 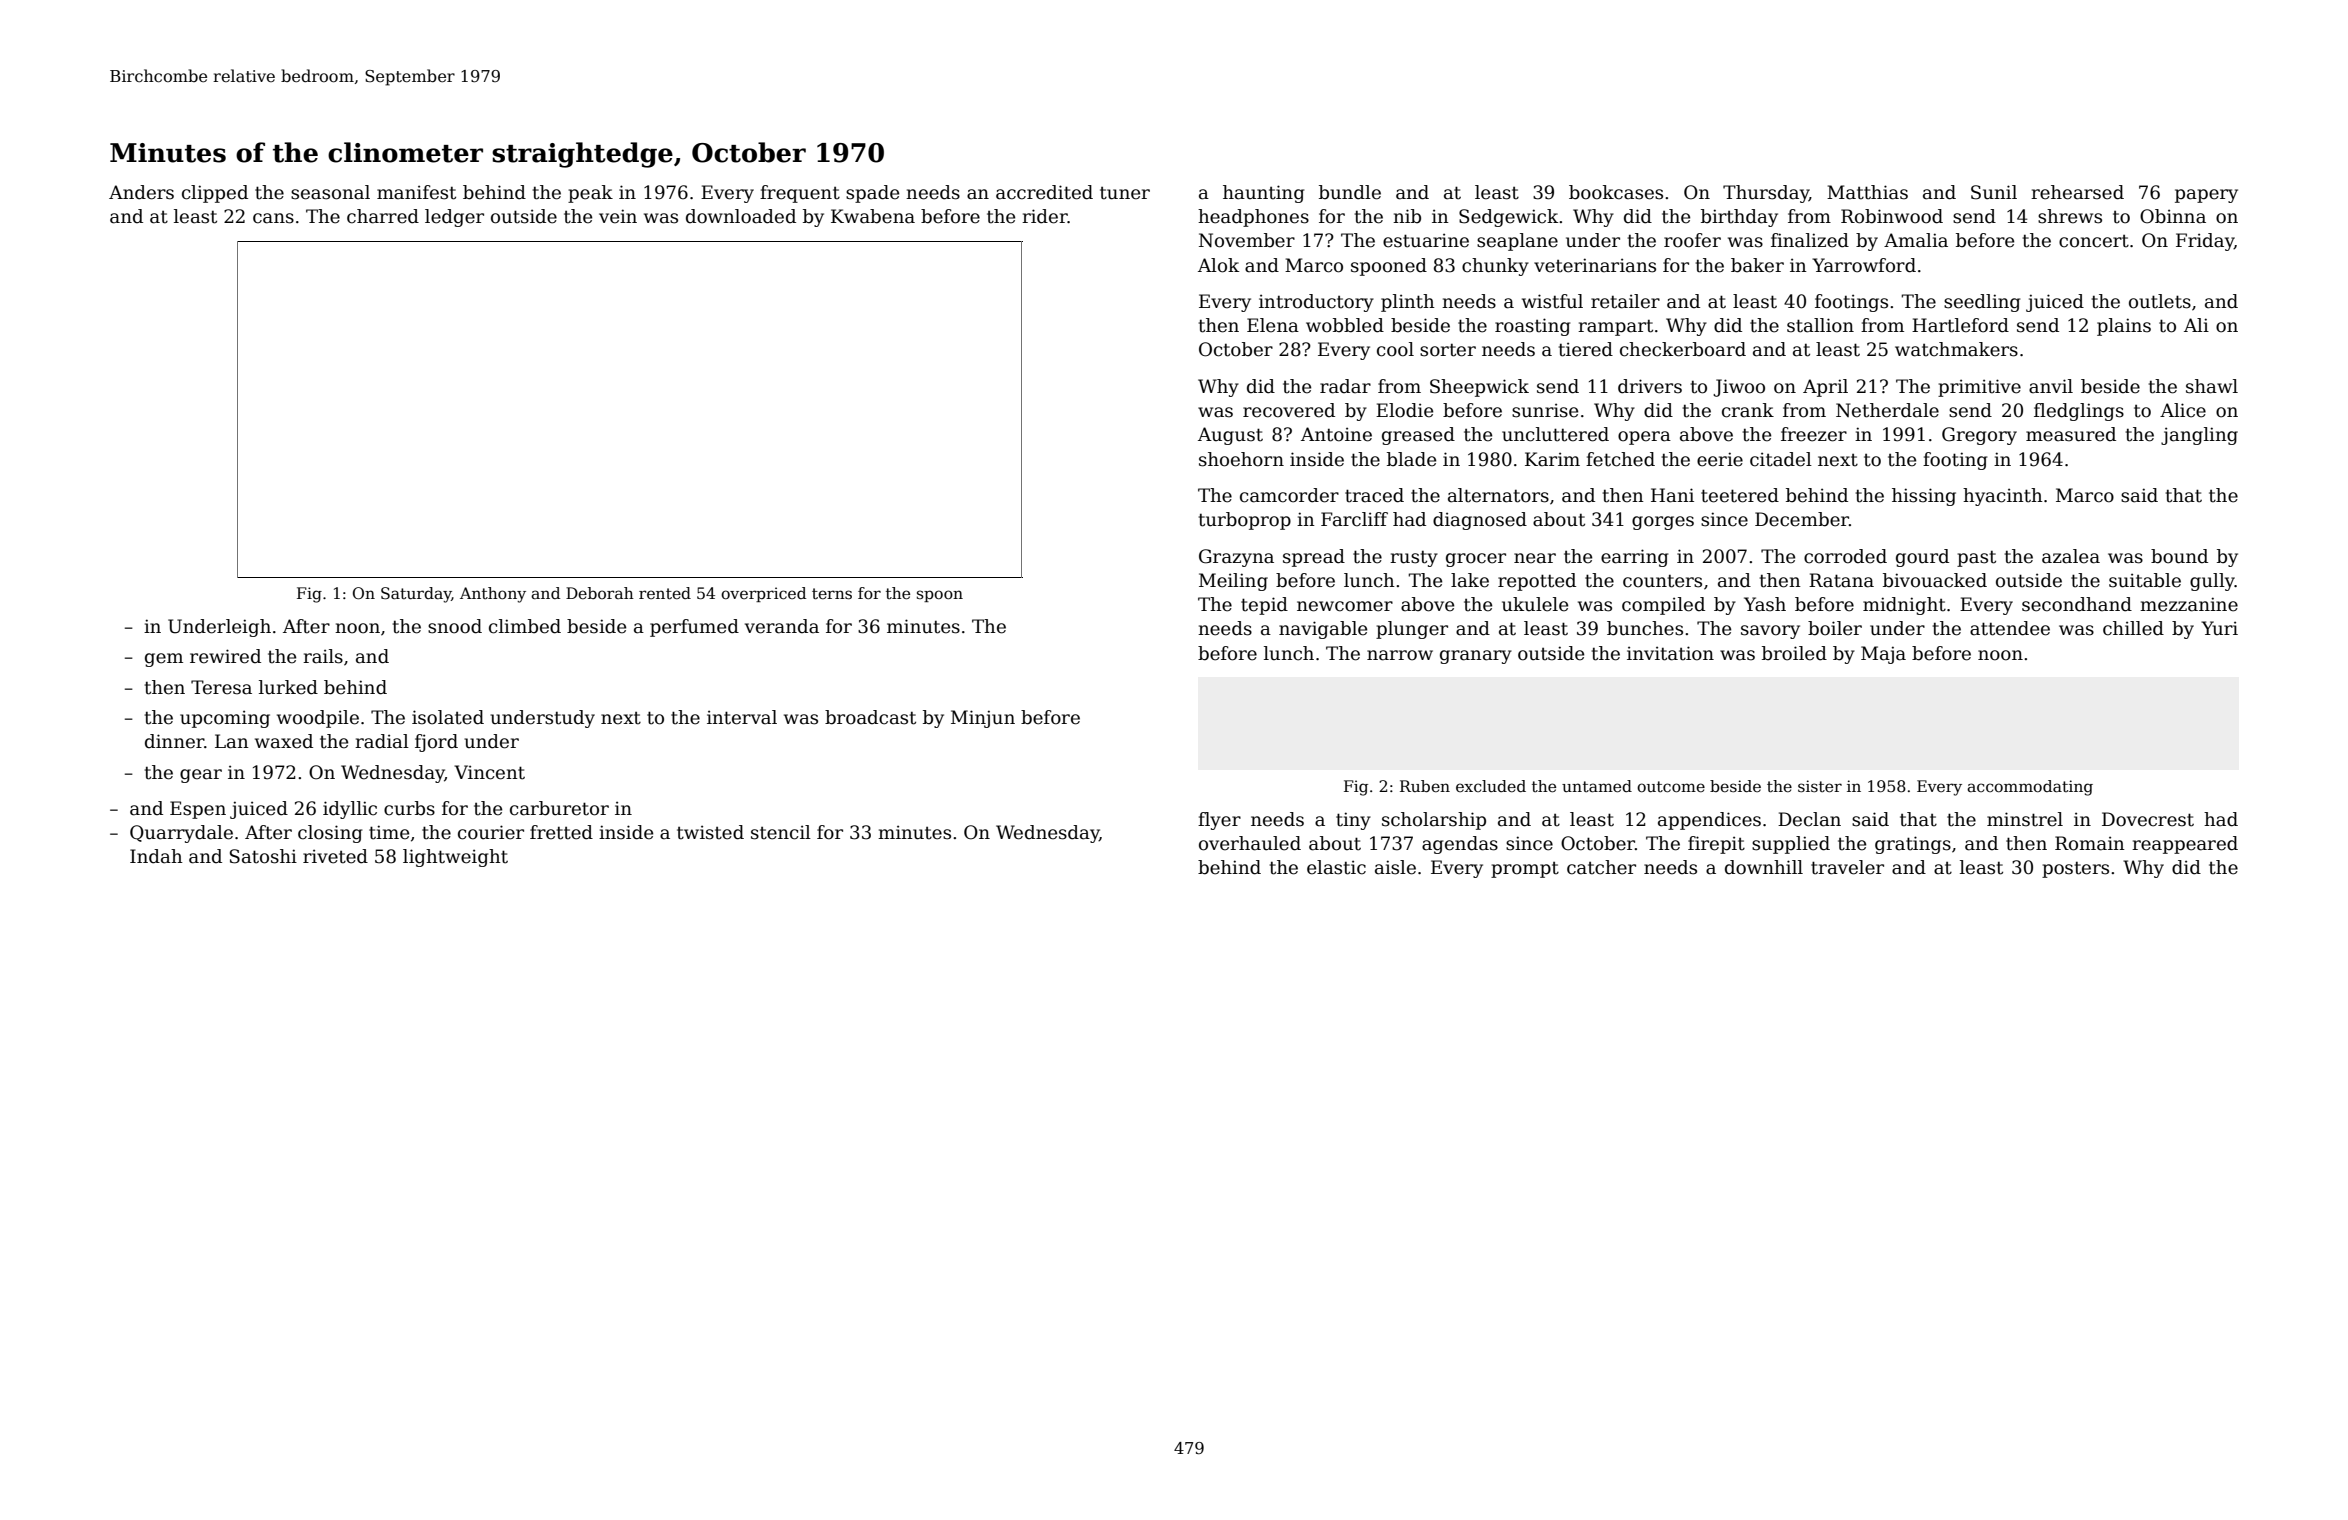 I want to click on elastic, so click(x=1336, y=867).
